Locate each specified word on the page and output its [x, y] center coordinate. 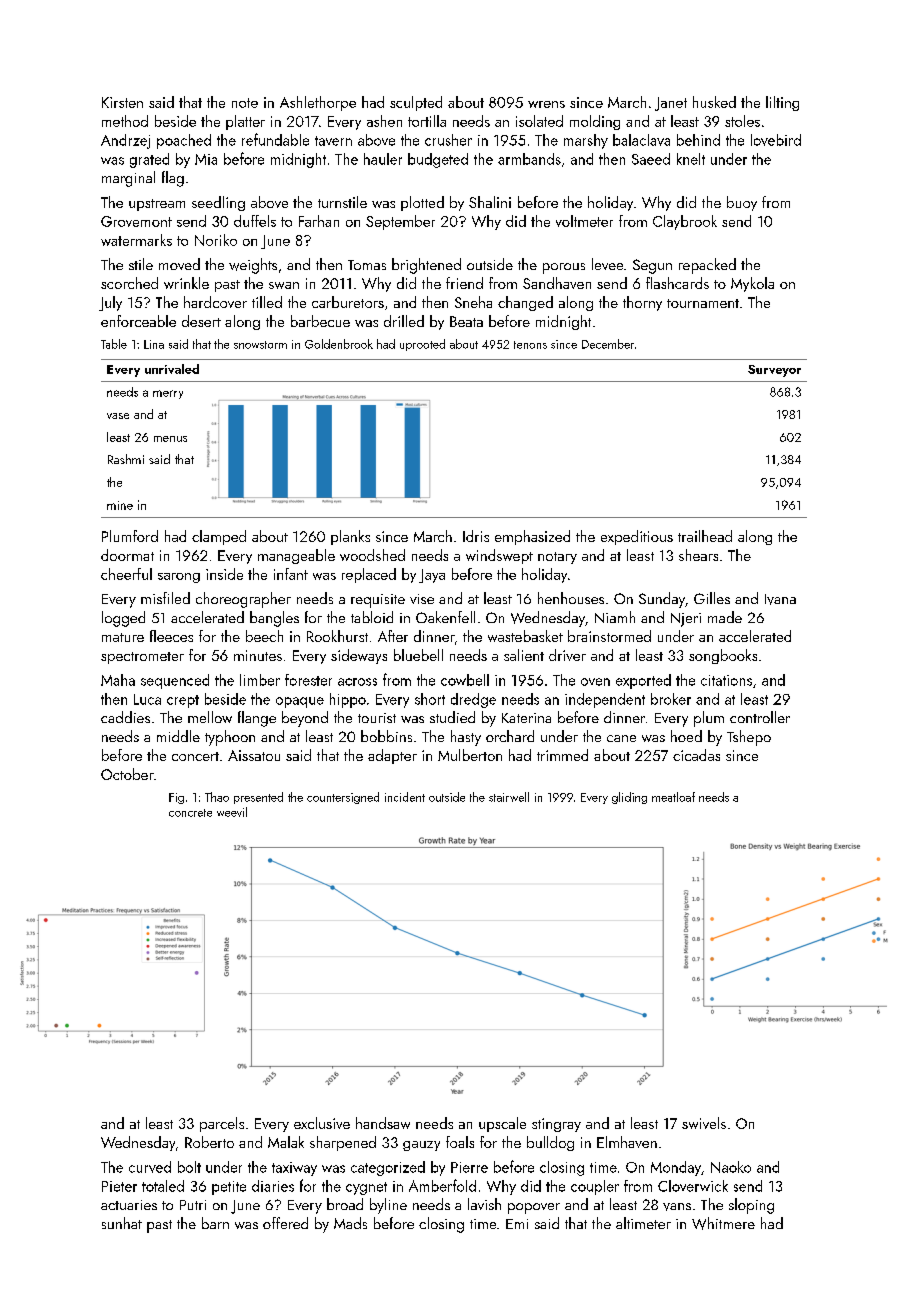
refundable [275, 139]
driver [567, 655]
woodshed [372, 555]
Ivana [780, 599]
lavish [484, 1204]
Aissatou [254, 755]
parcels [222, 1124]
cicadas [696, 755]
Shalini [490, 202]
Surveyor [774, 371]
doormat [127, 555]
